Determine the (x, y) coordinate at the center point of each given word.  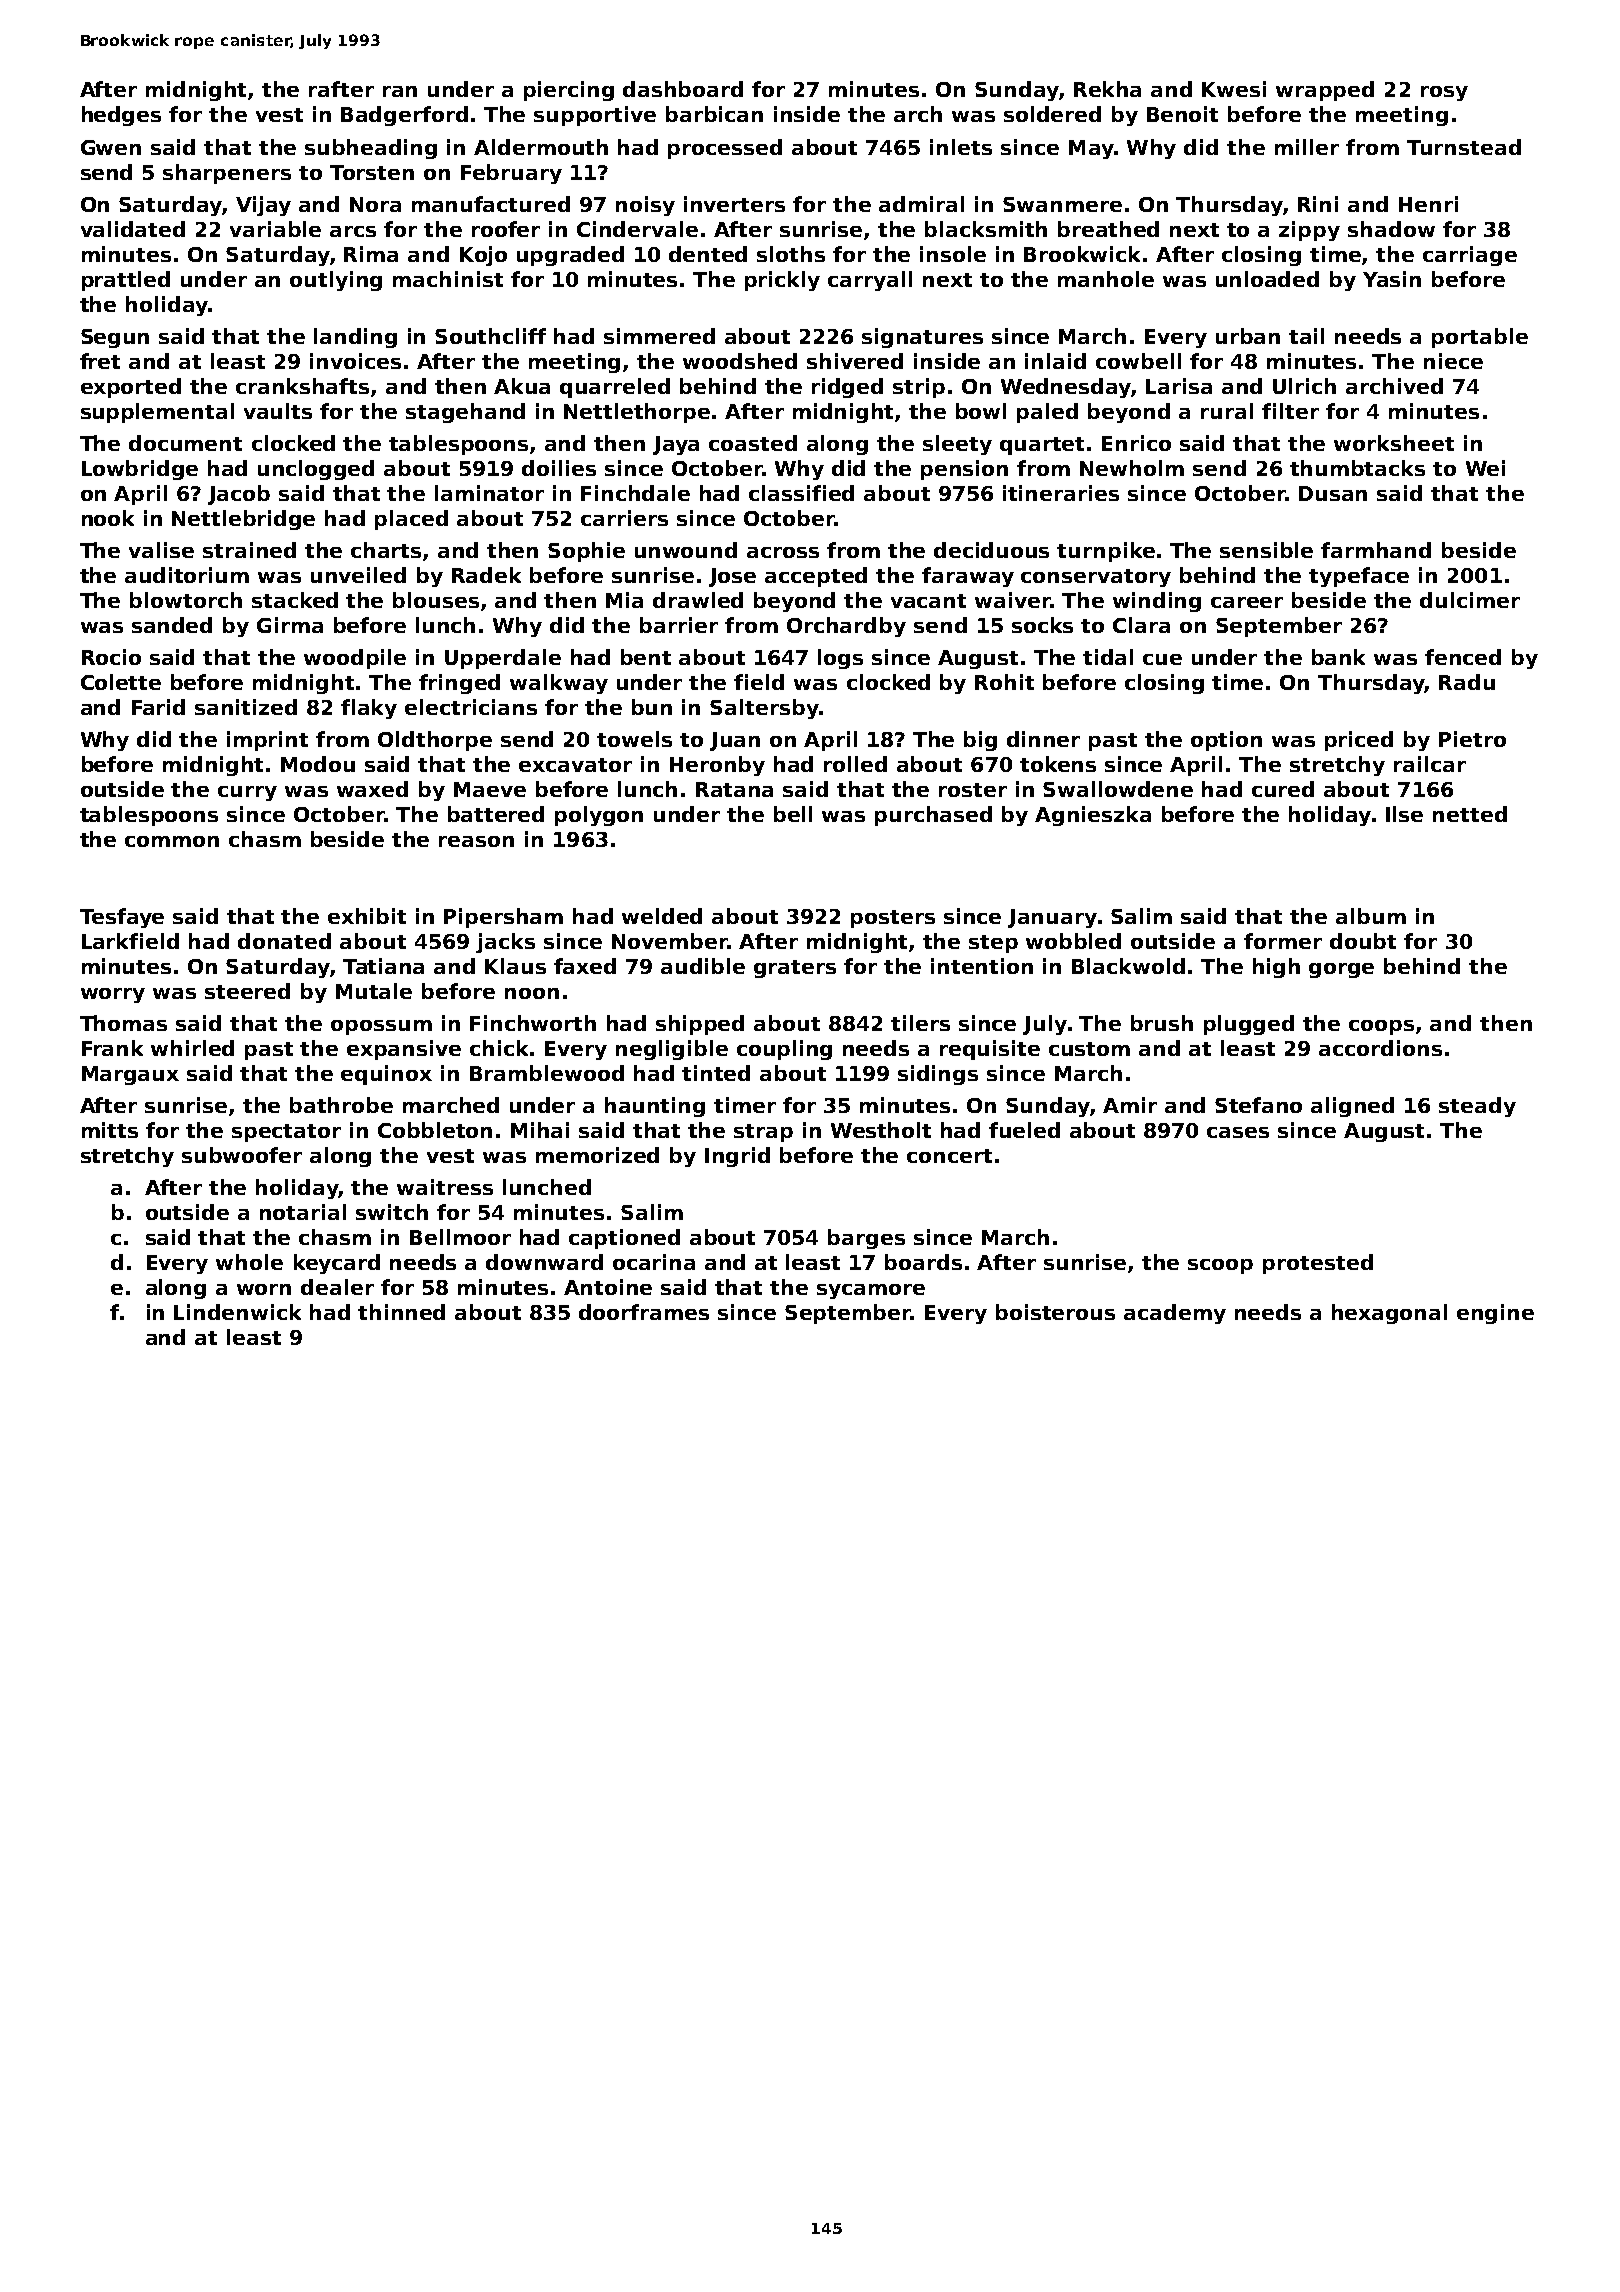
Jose (732, 577)
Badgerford (404, 116)
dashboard (683, 89)
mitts (110, 1130)
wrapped (1325, 91)
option (1226, 741)
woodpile (355, 659)
